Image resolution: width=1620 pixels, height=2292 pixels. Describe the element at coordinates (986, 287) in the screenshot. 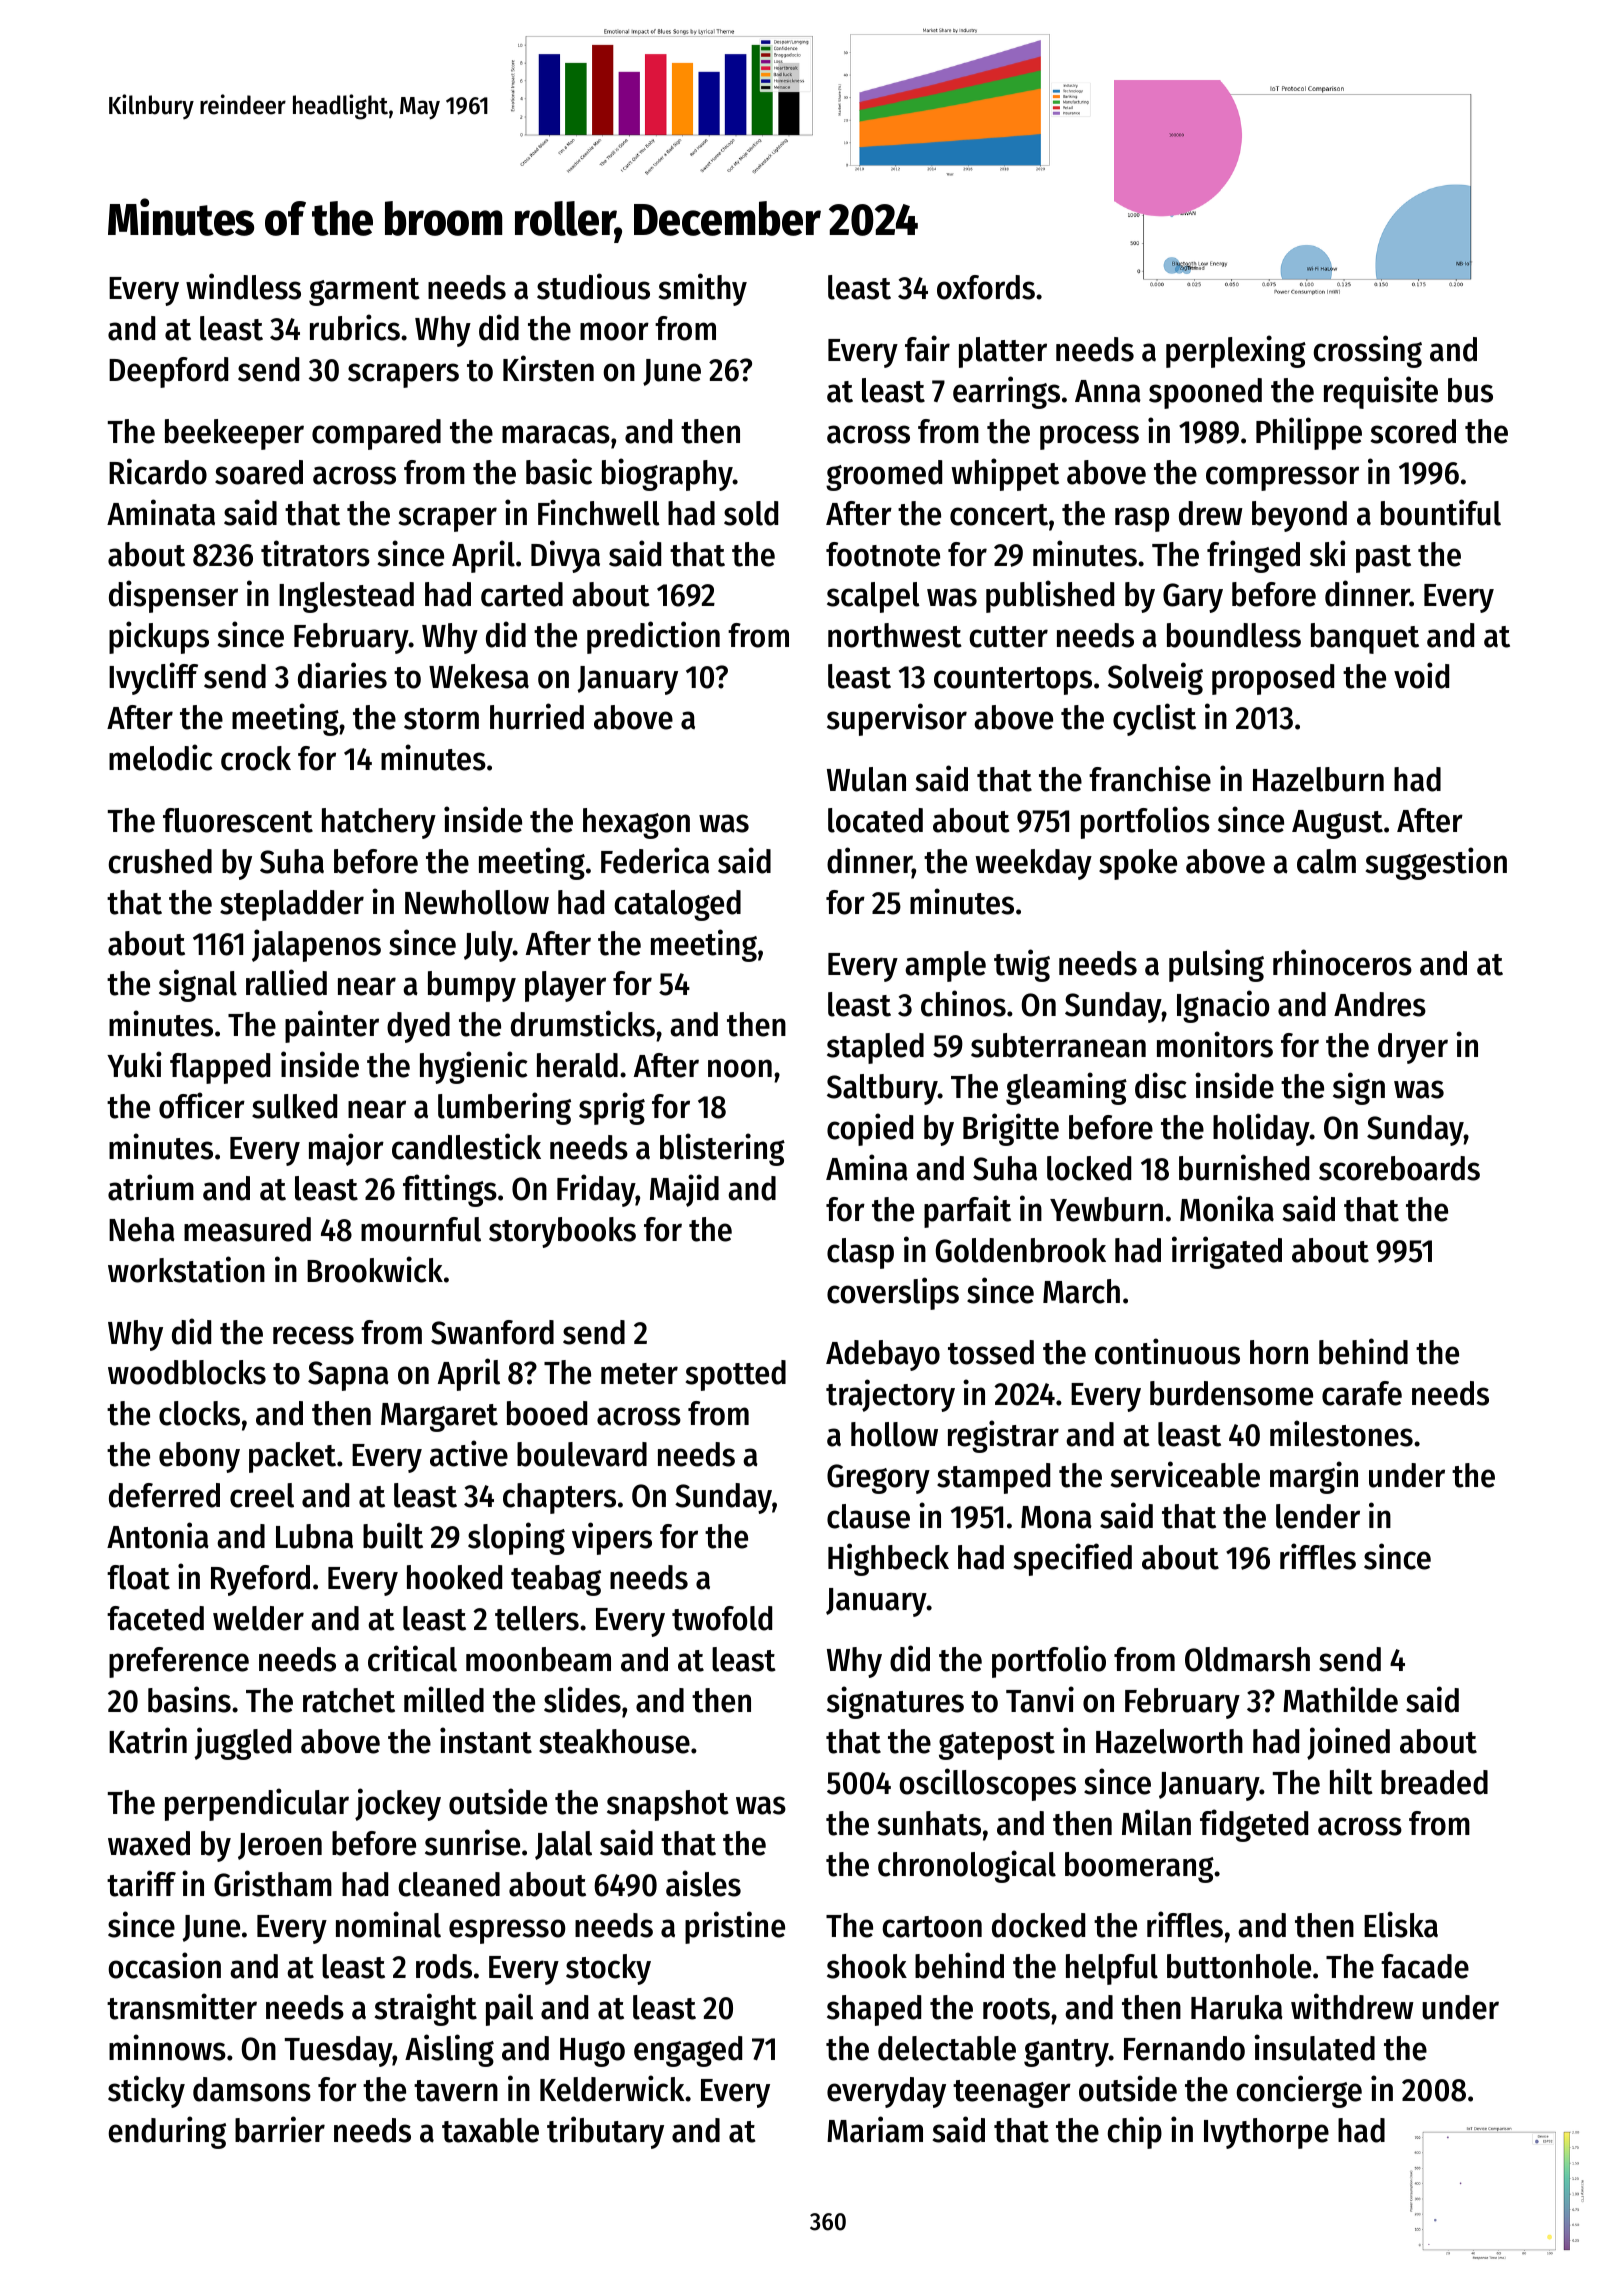

I see `oxfords` at that location.
